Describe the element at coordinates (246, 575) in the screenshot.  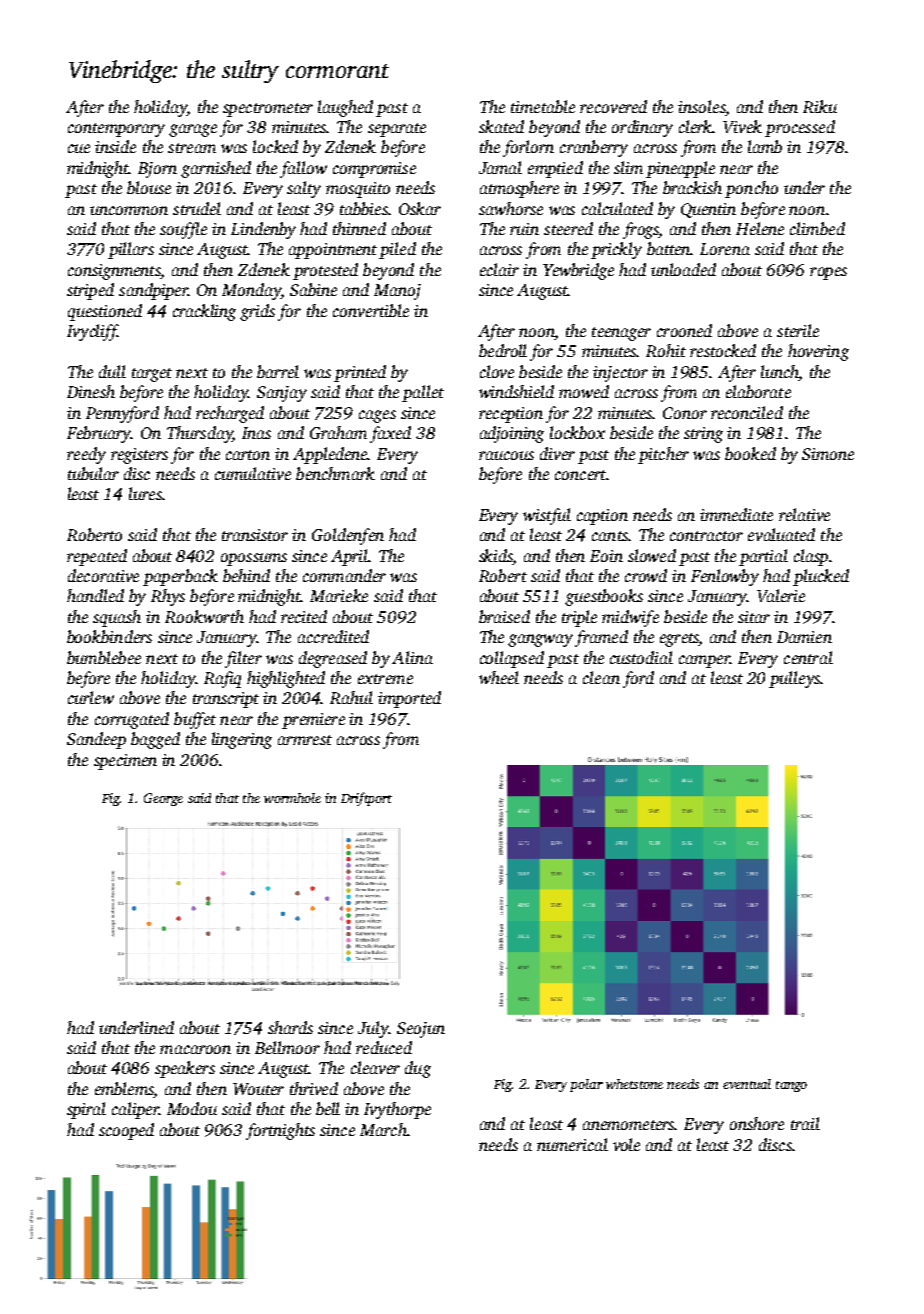
I see `behind` at that location.
